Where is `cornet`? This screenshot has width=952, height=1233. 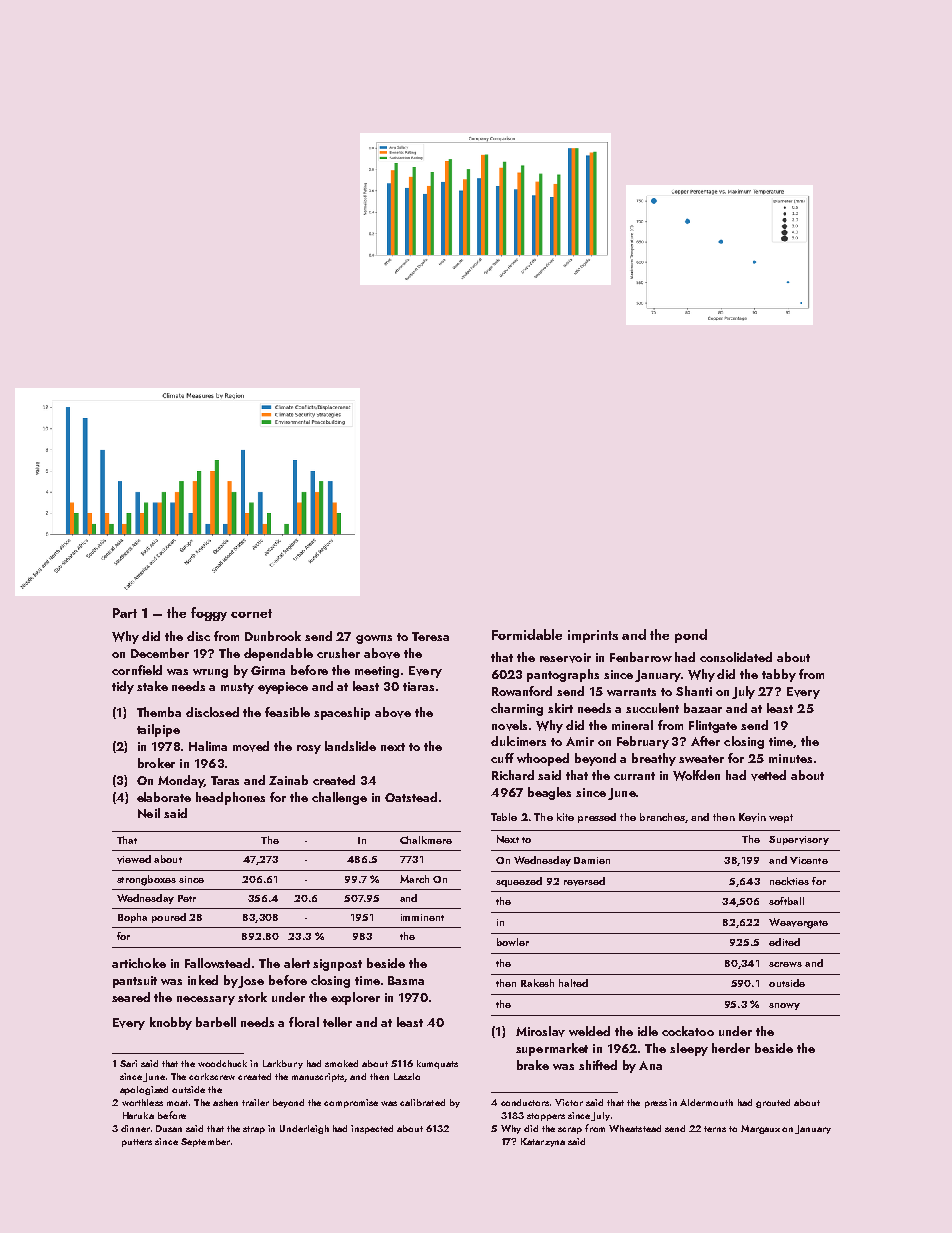
cornet is located at coordinates (251, 613).
